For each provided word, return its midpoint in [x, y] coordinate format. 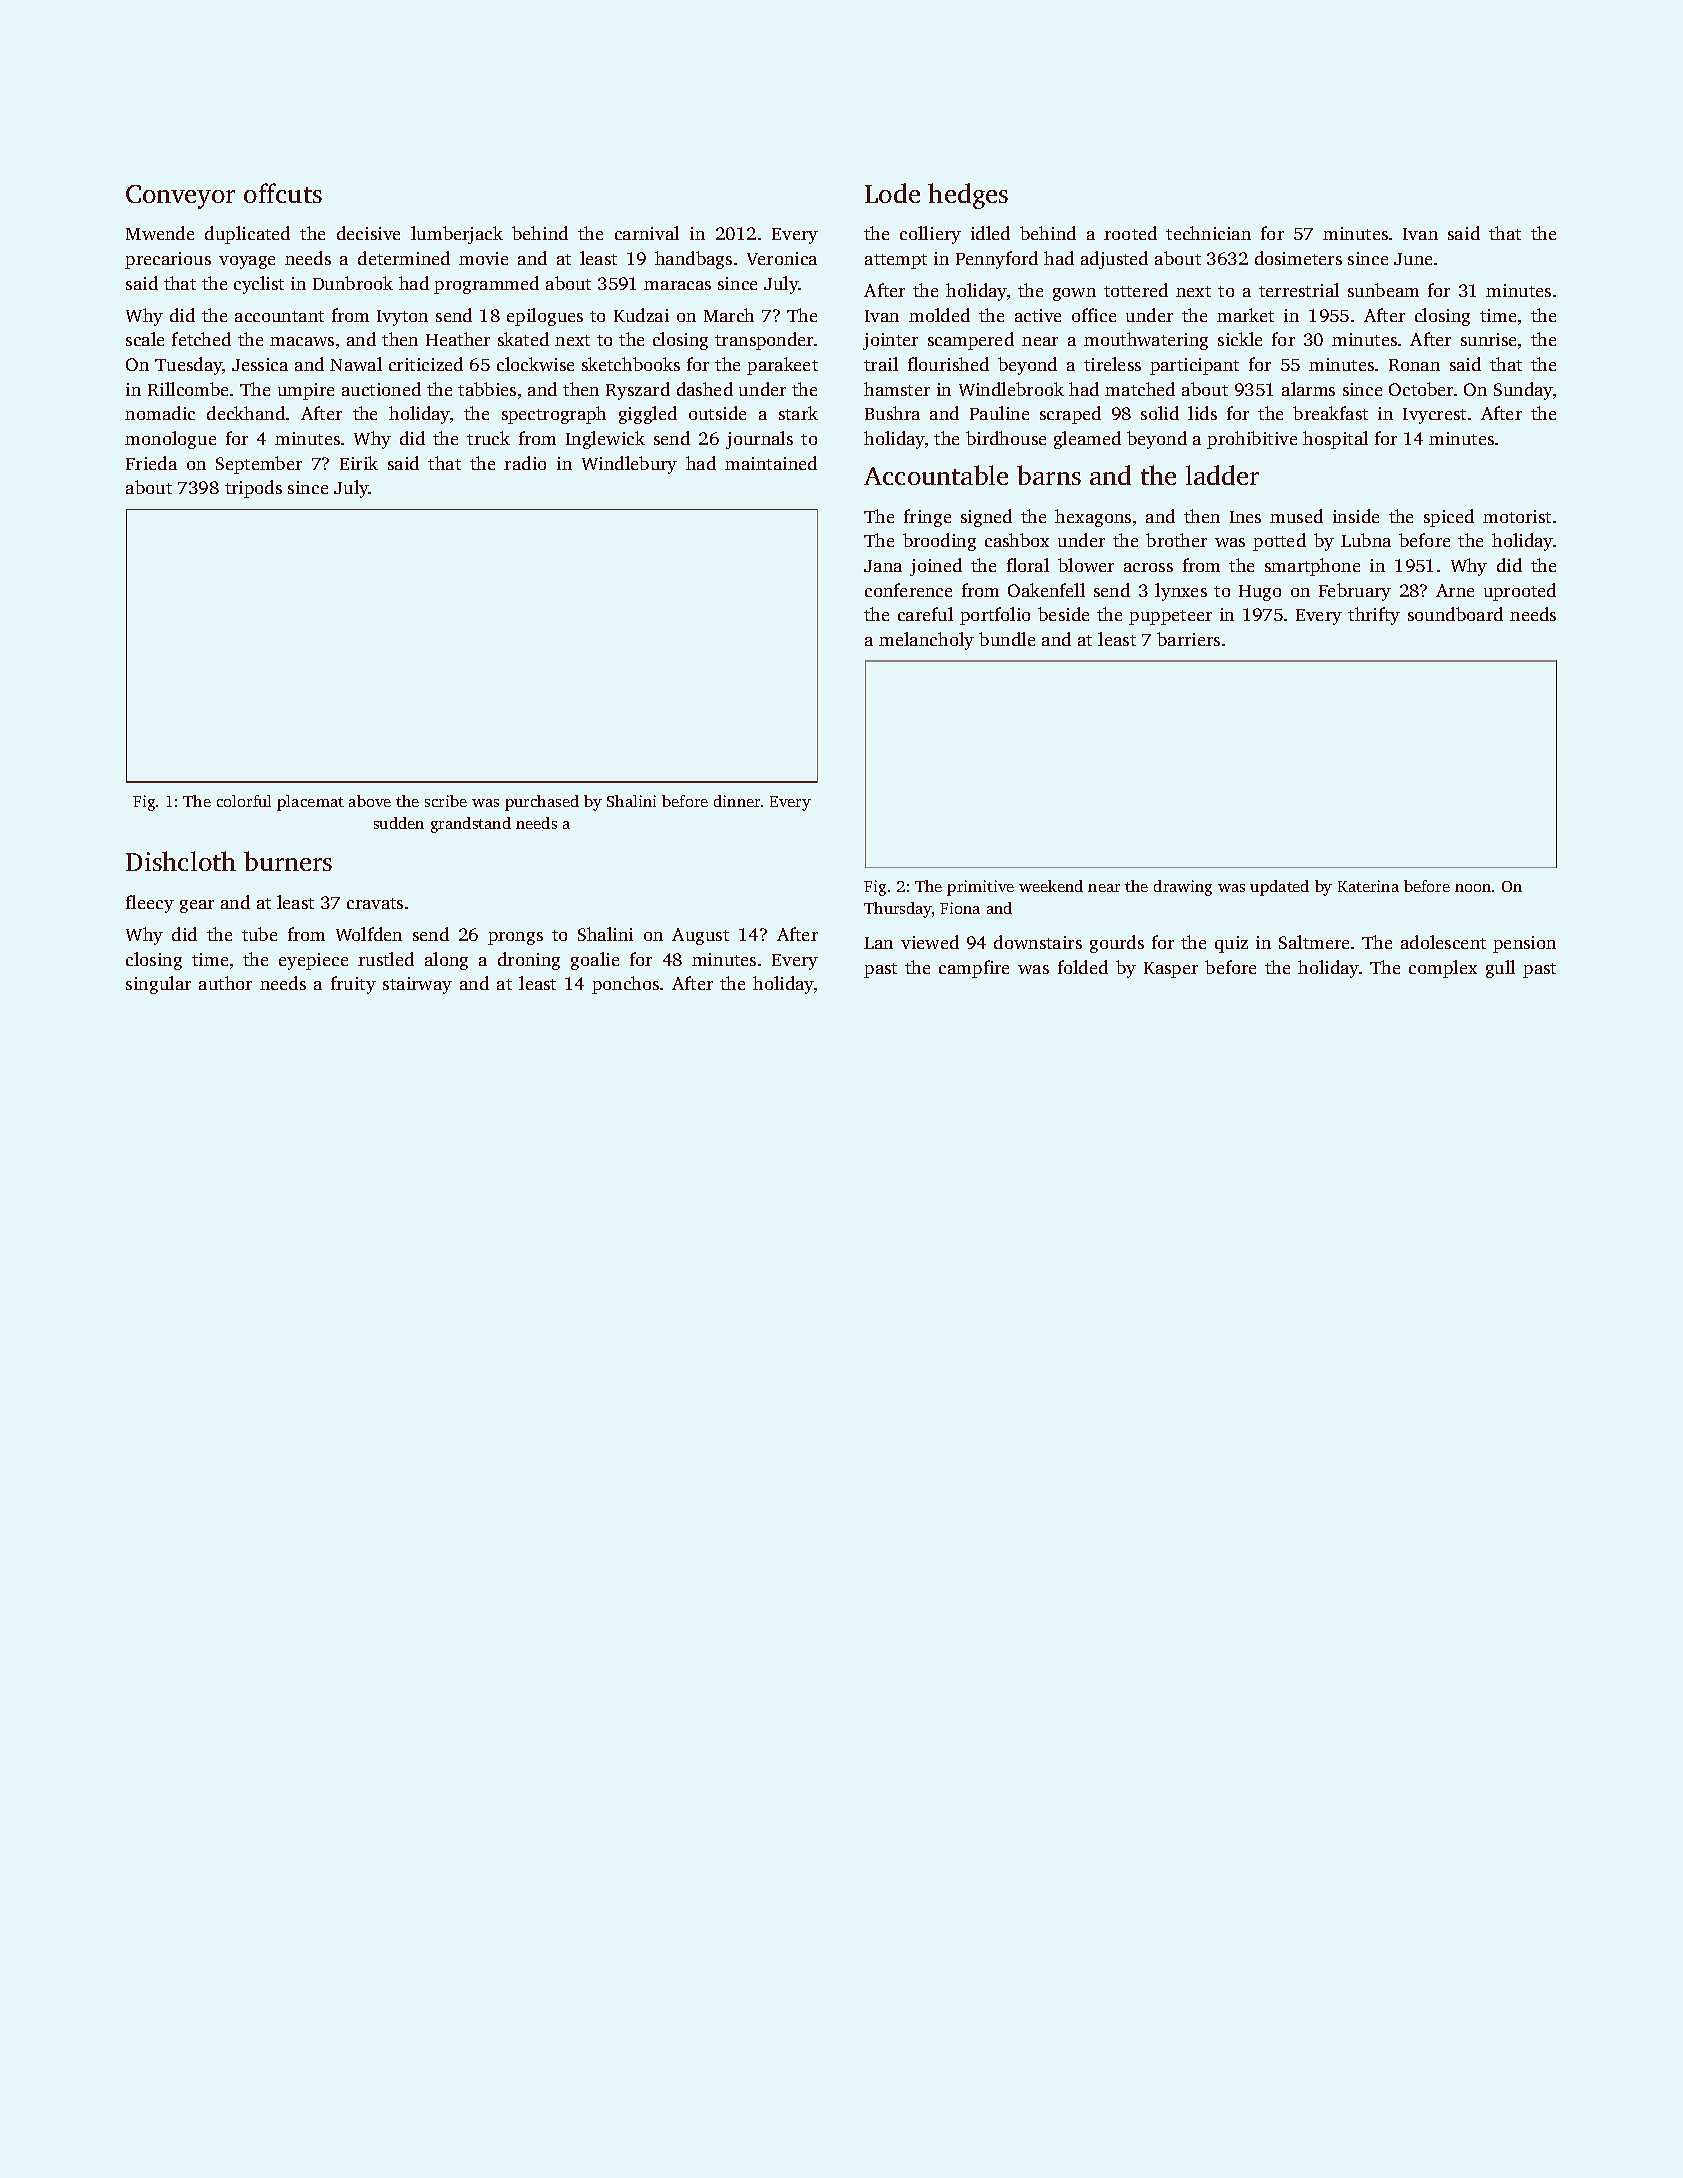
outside [717, 413]
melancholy [926, 641]
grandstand [471, 825]
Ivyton [402, 318]
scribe [446, 801]
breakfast [1330, 413]
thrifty [1374, 616]
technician [1208, 233]
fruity [353, 985]
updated [1279, 888]
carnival [647, 233]
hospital [1335, 440]
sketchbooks [631, 364]
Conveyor [180, 197]
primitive [980, 888]
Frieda [151, 463]
